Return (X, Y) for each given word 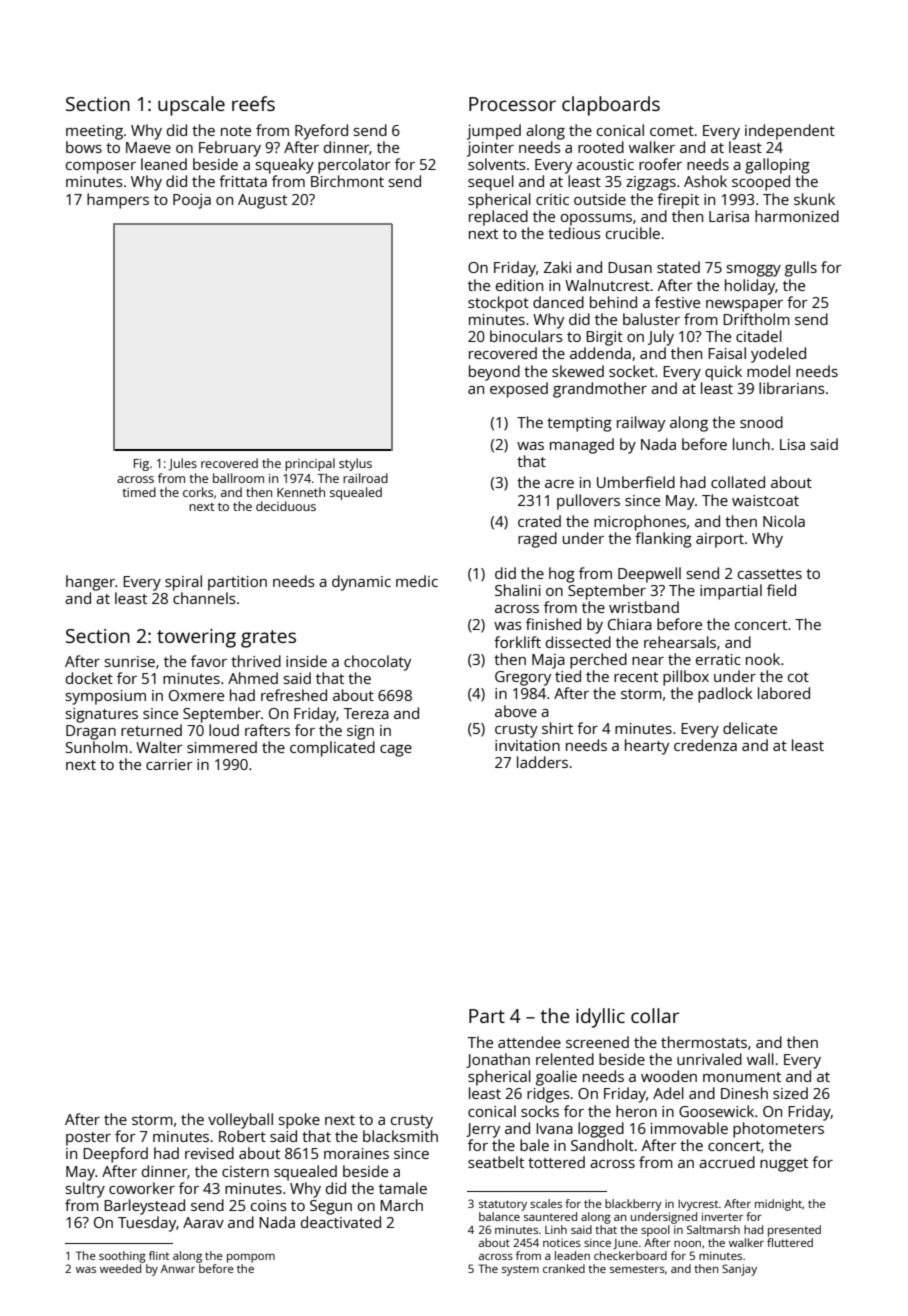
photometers (778, 1130)
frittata (243, 181)
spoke (299, 1121)
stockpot (498, 304)
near (648, 661)
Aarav (203, 1222)
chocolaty (377, 663)
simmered (222, 747)
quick (723, 373)
